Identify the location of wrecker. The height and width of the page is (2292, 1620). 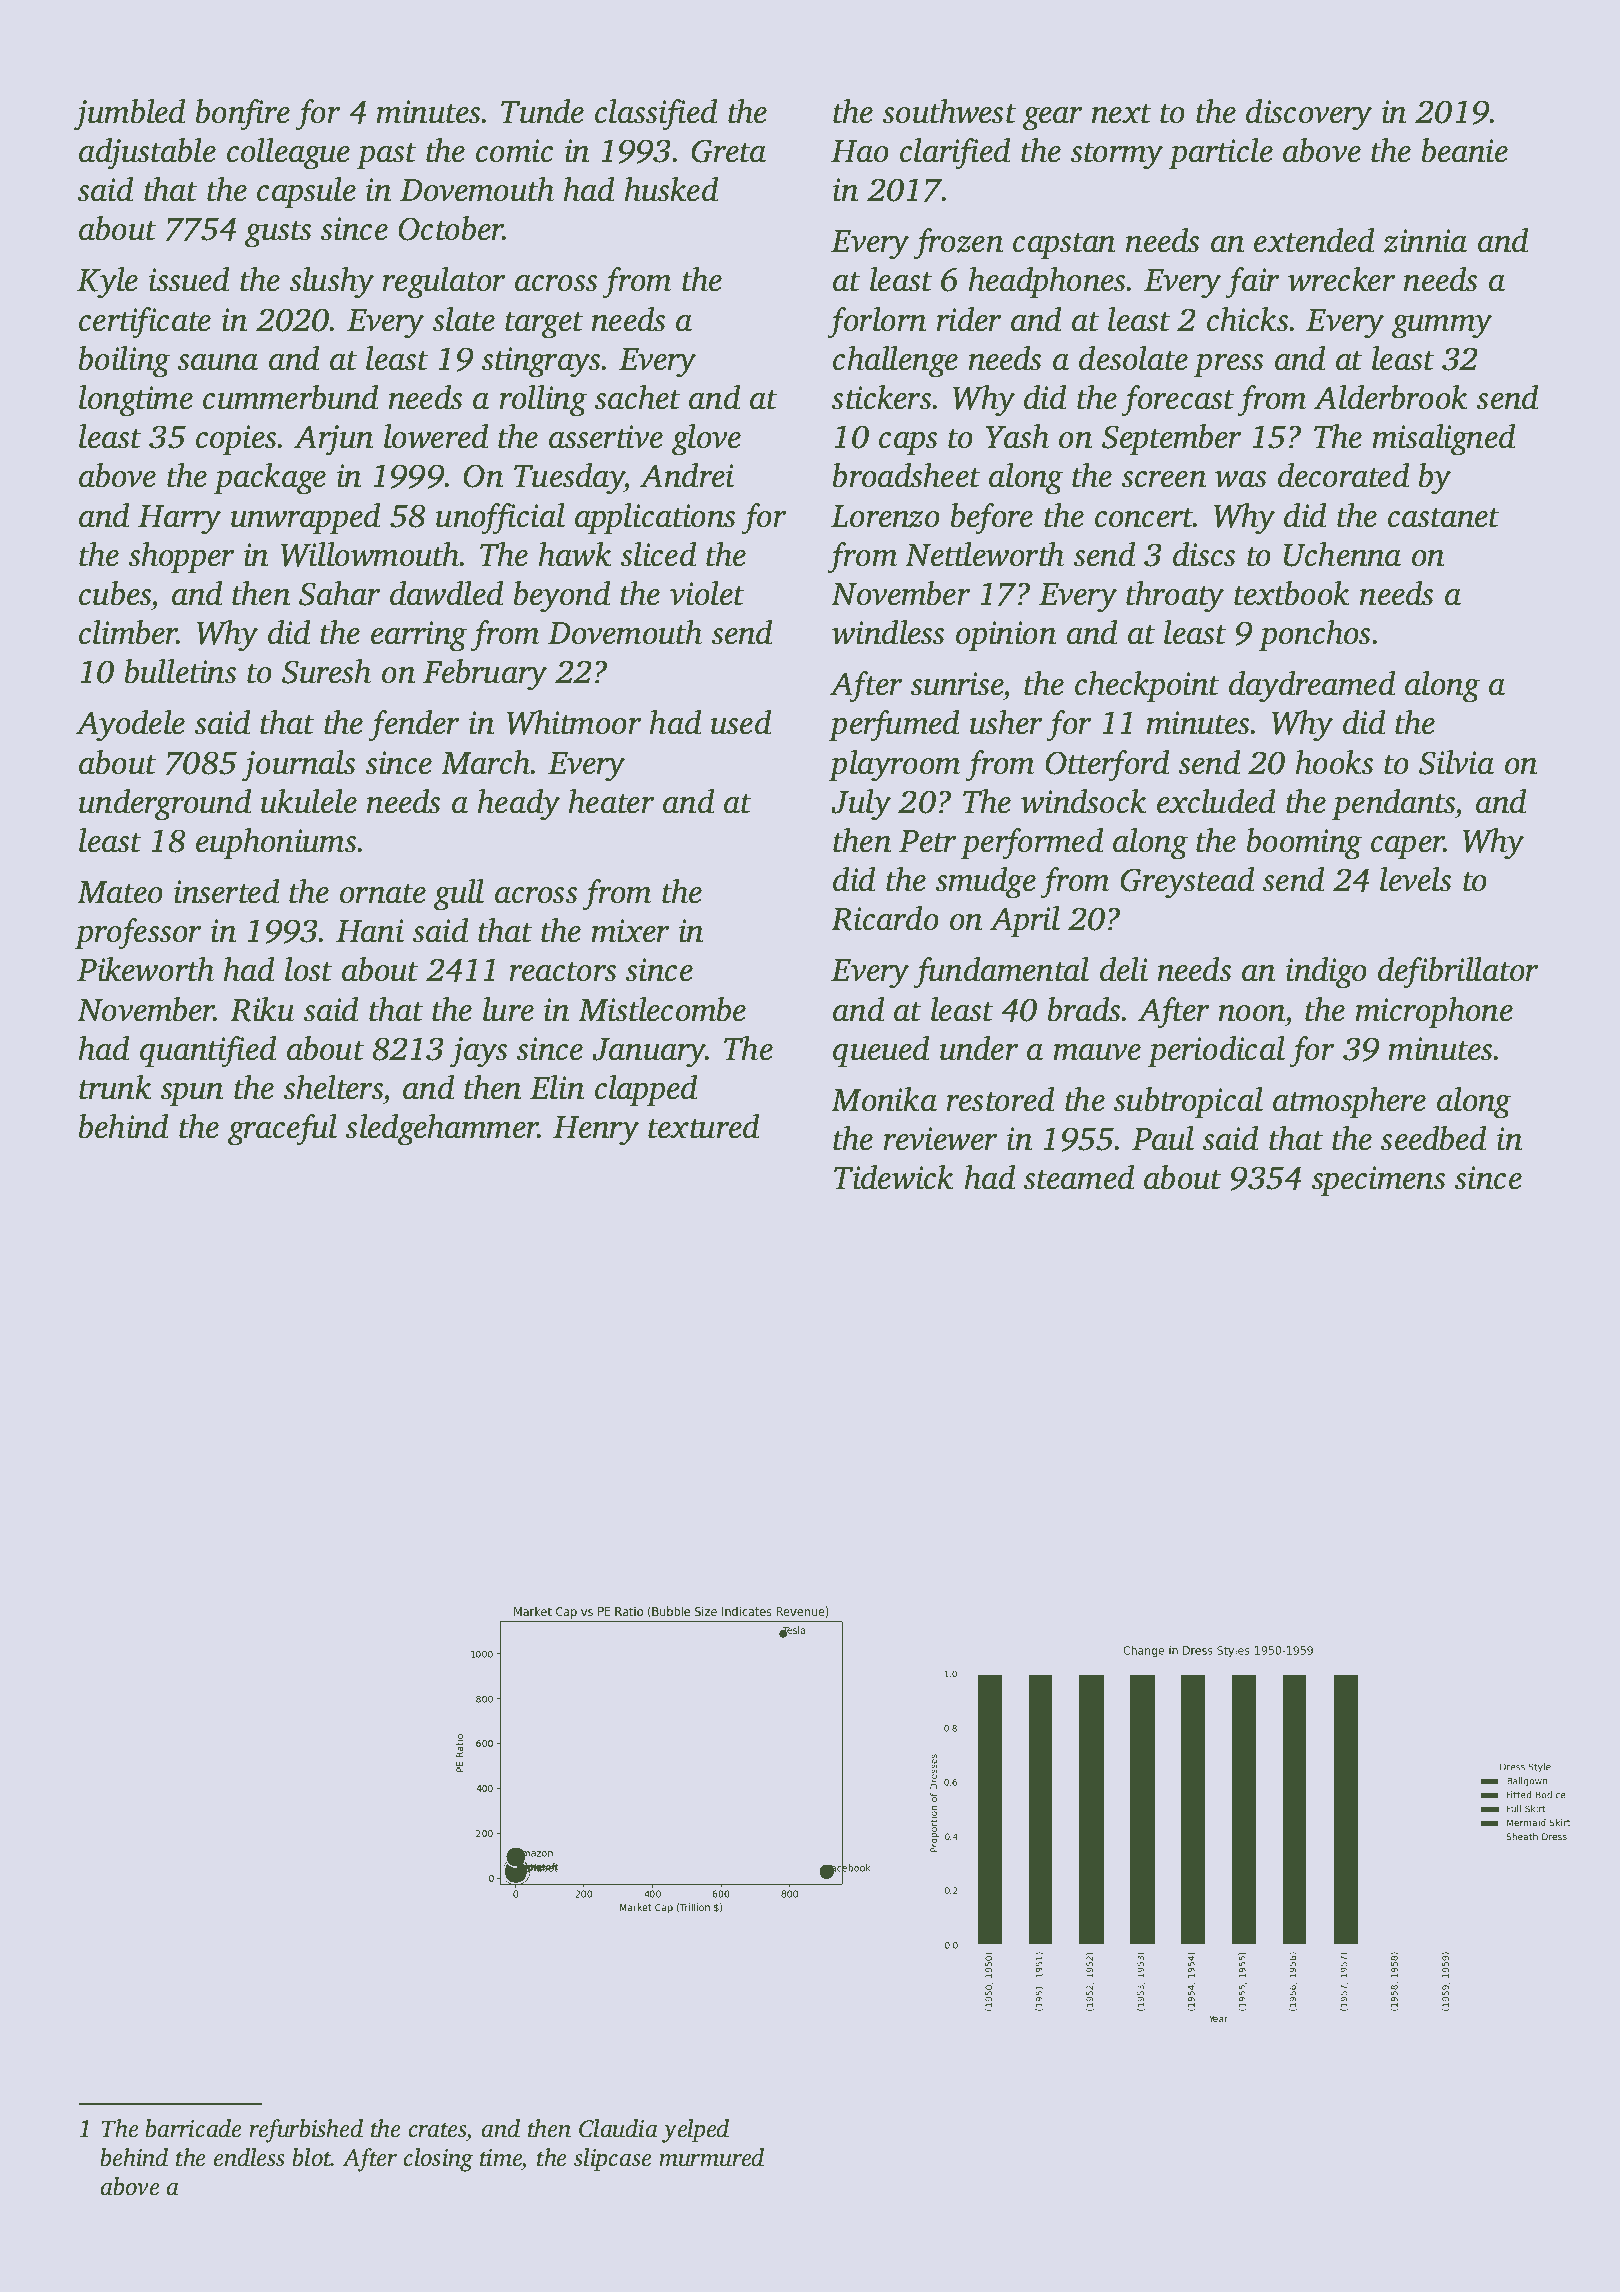
(1342, 279).
